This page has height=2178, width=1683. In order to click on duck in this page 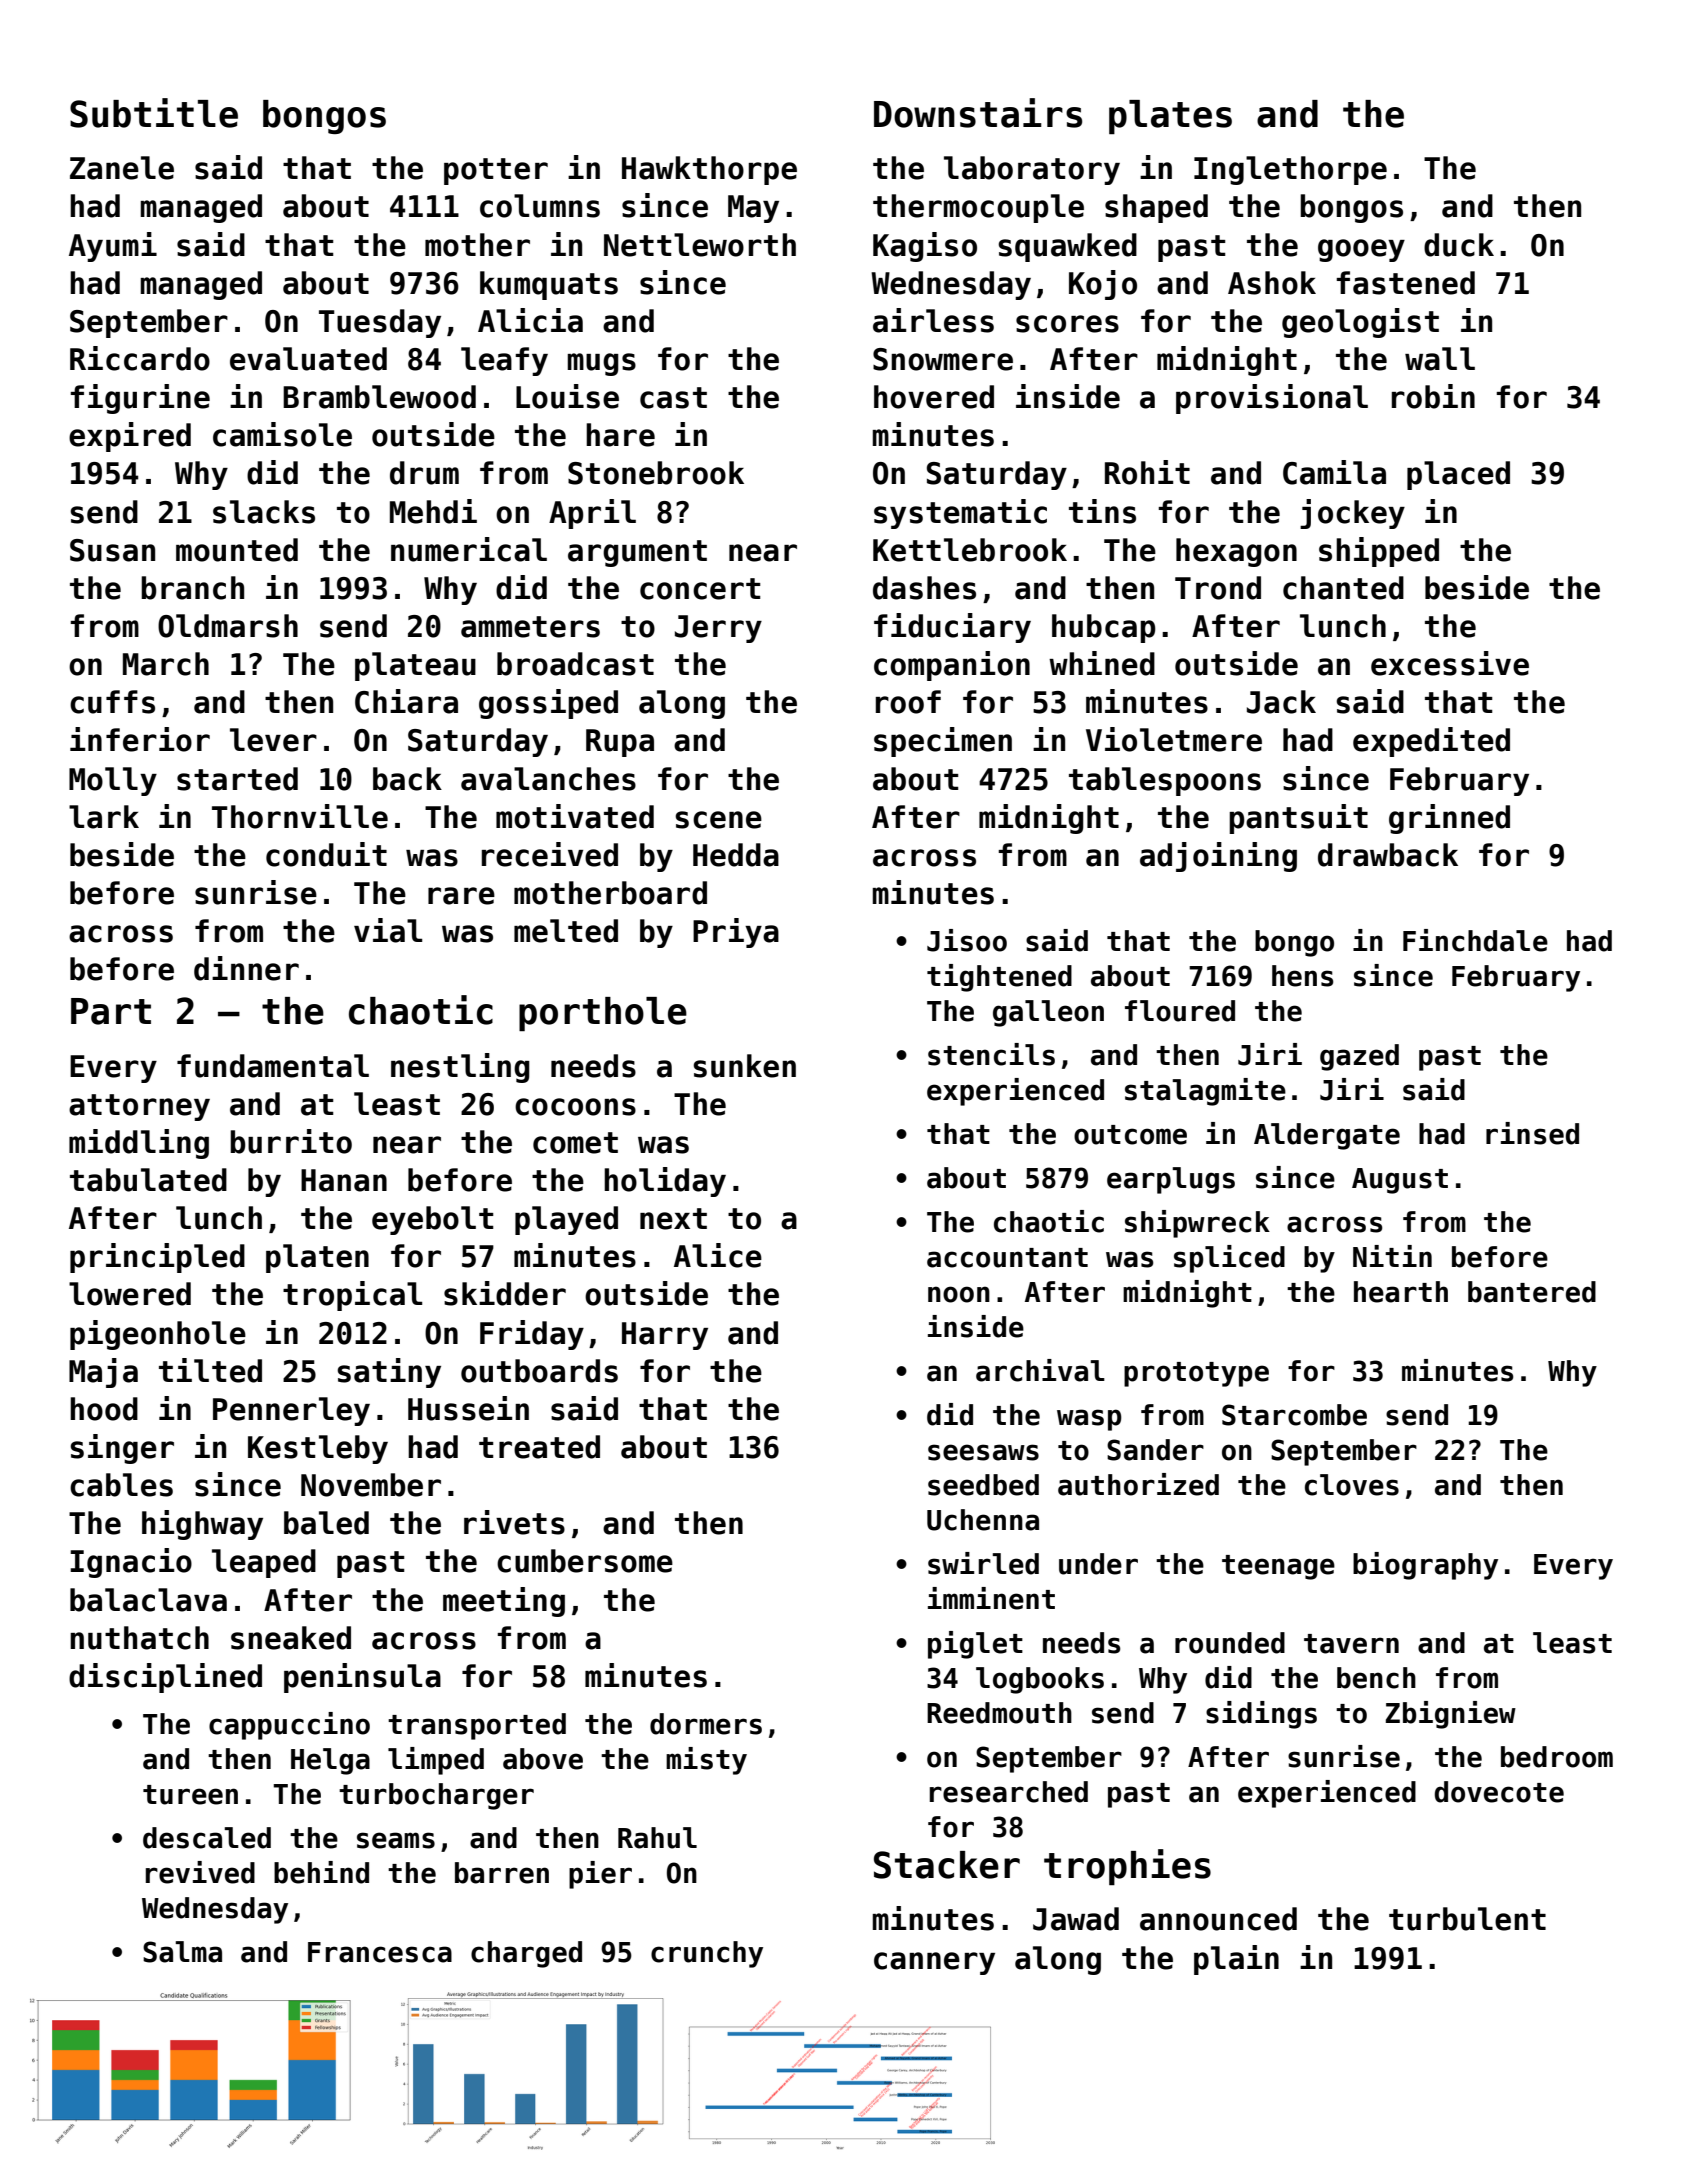, I will do `click(1459, 245)`.
